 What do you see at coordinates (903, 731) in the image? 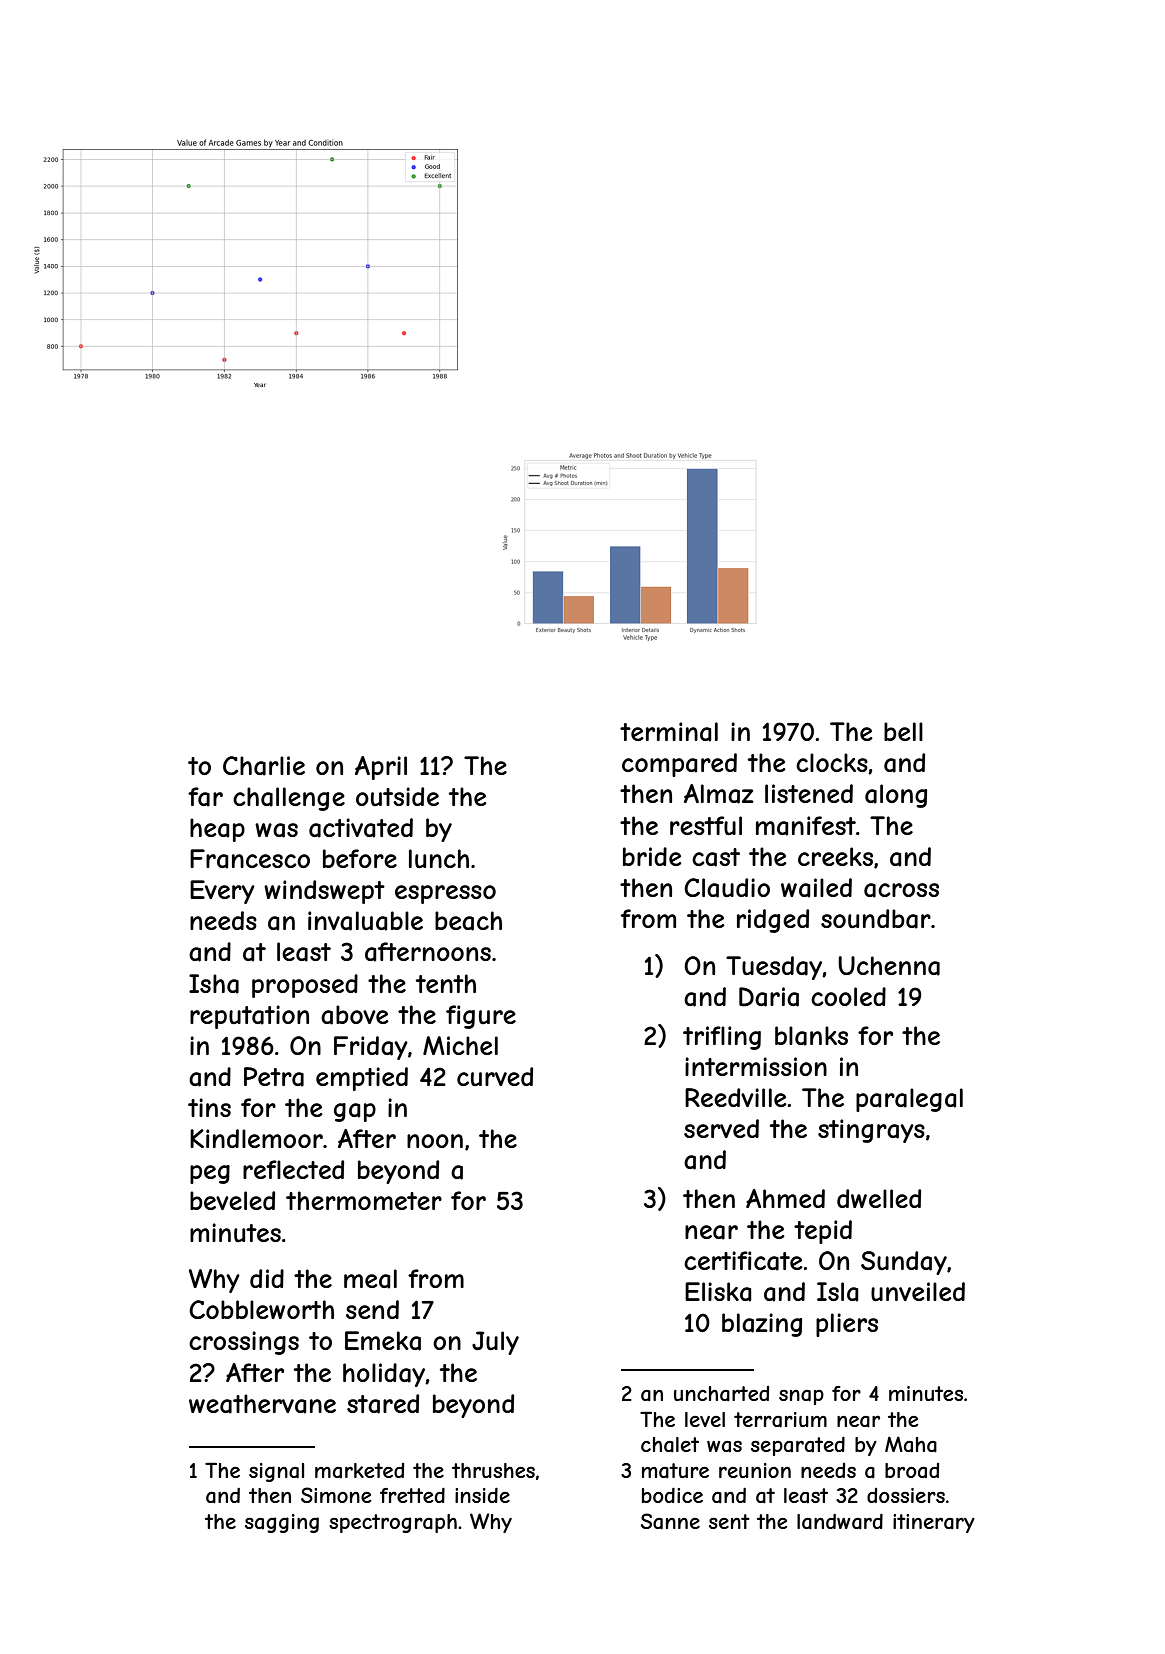
I see `bell` at bounding box center [903, 731].
